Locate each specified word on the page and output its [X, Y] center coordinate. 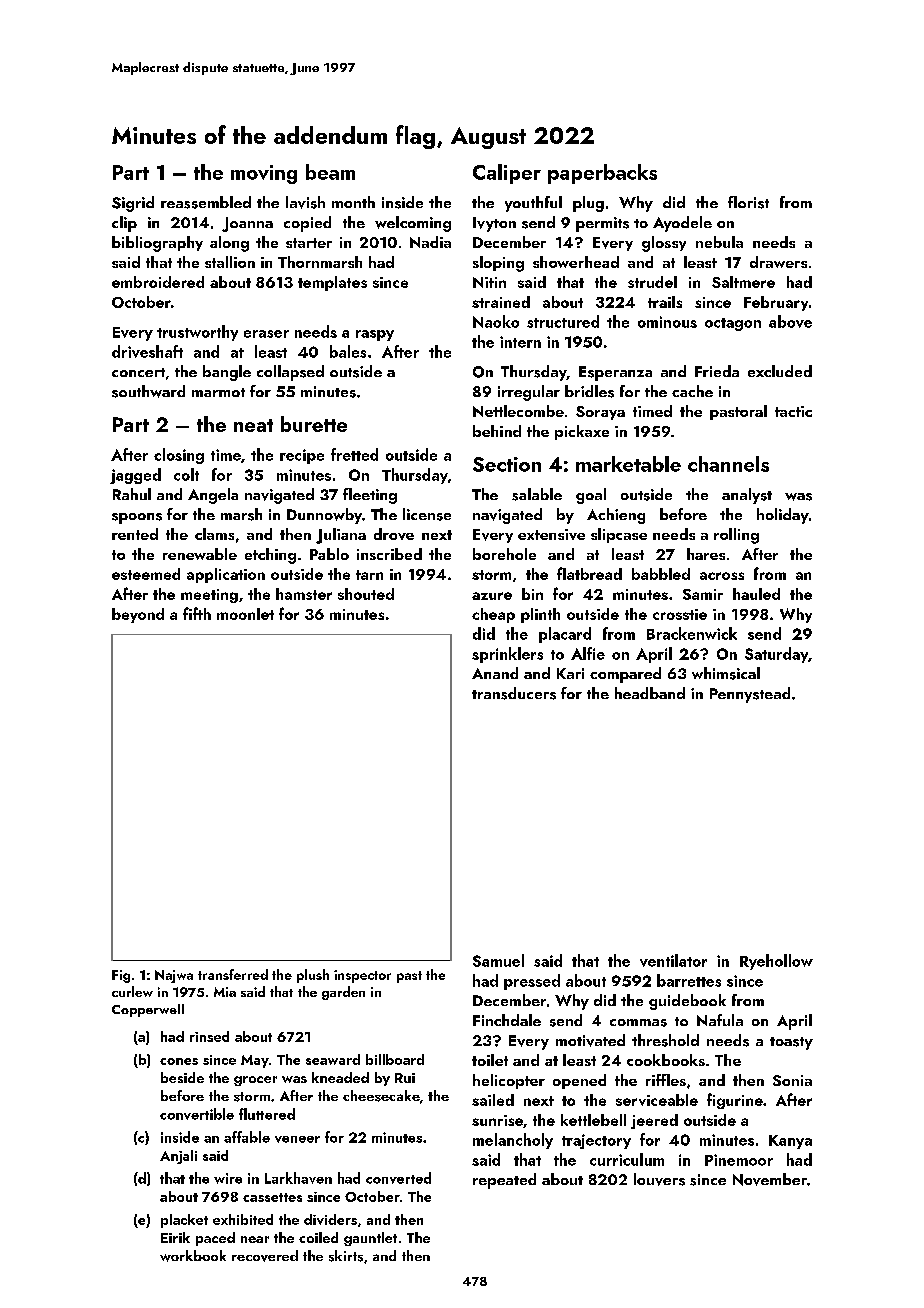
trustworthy [197, 333]
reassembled [206, 202]
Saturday [776, 655]
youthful [533, 204]
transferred [233, 974]
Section [507, 464]
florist [748, 202]
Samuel [498, 960]
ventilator [673, 960]
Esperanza [615, 373]
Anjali [178, 1157]
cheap [493, 615]
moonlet [245, 614]
